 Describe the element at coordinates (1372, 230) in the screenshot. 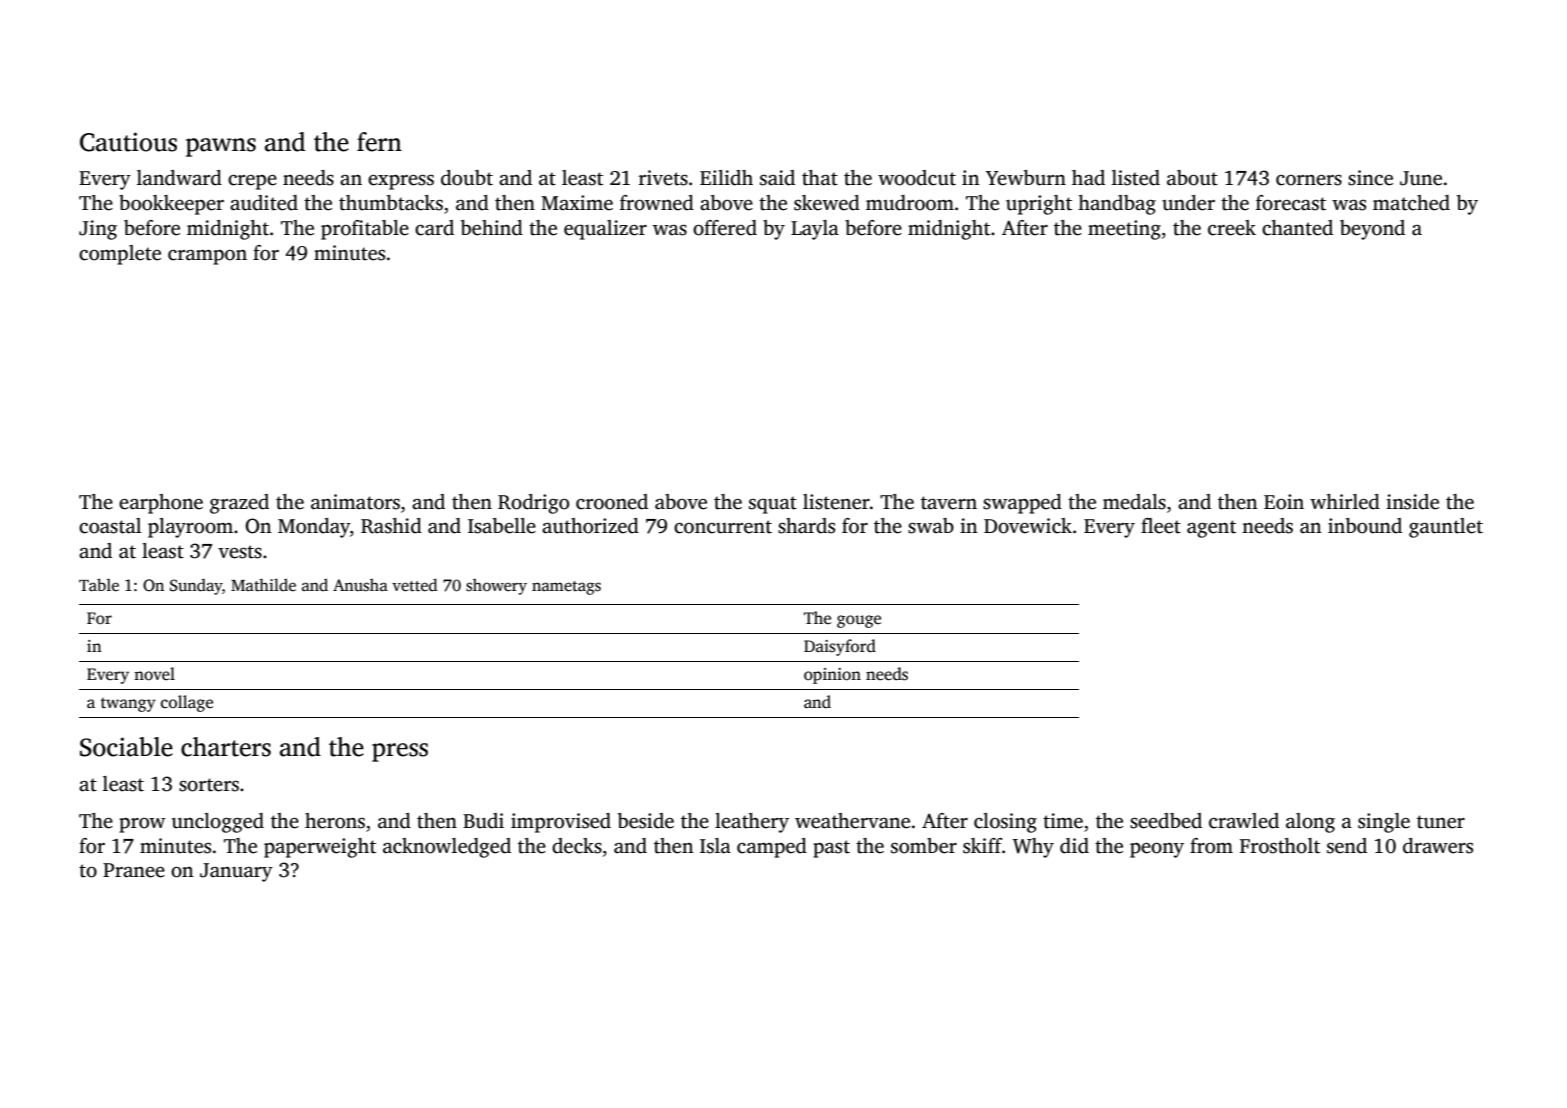

I see `beyond` at that location.
